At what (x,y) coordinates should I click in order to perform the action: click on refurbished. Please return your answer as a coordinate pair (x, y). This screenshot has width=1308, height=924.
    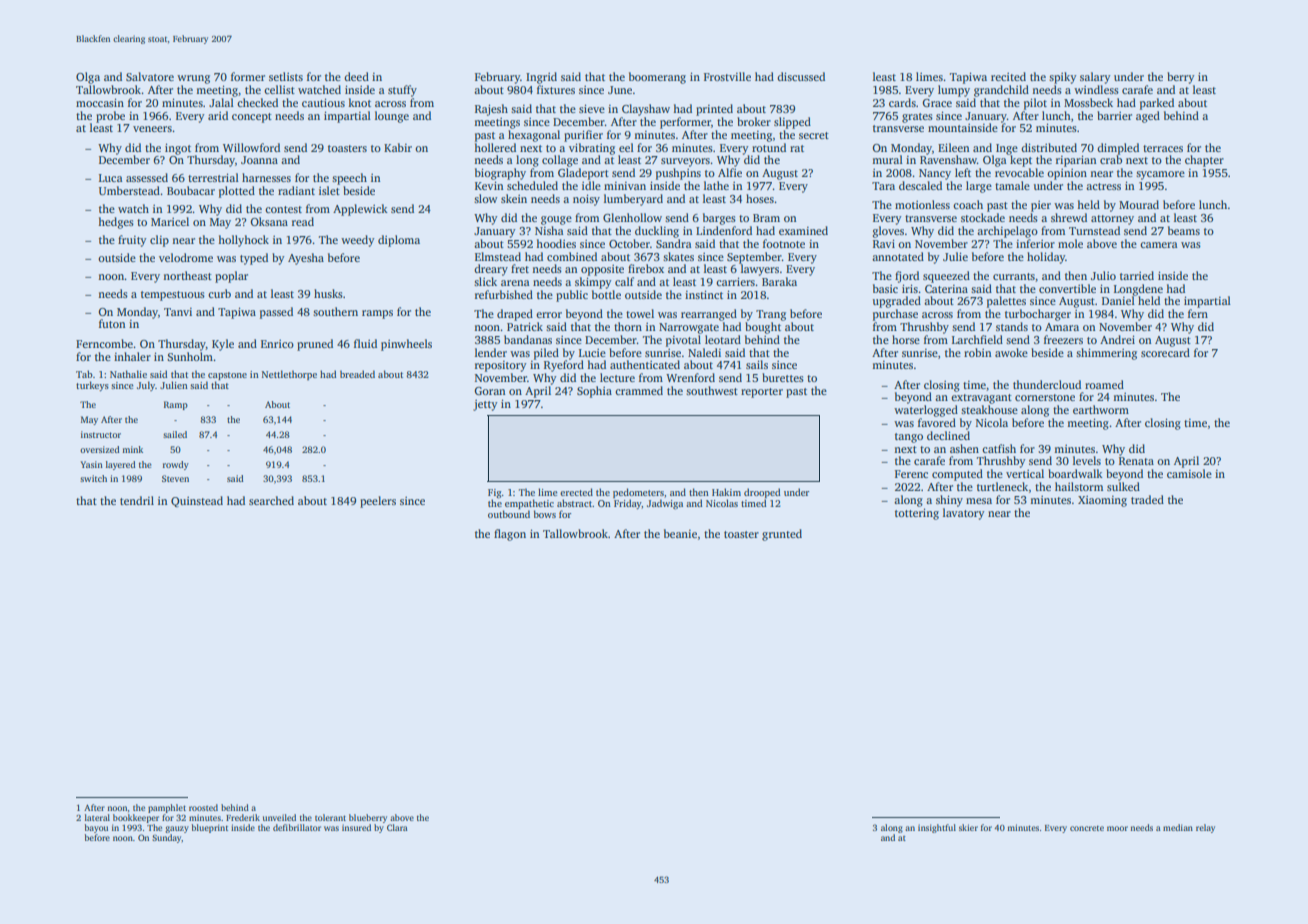
    Looking at the image, I should click on (504, 294).
